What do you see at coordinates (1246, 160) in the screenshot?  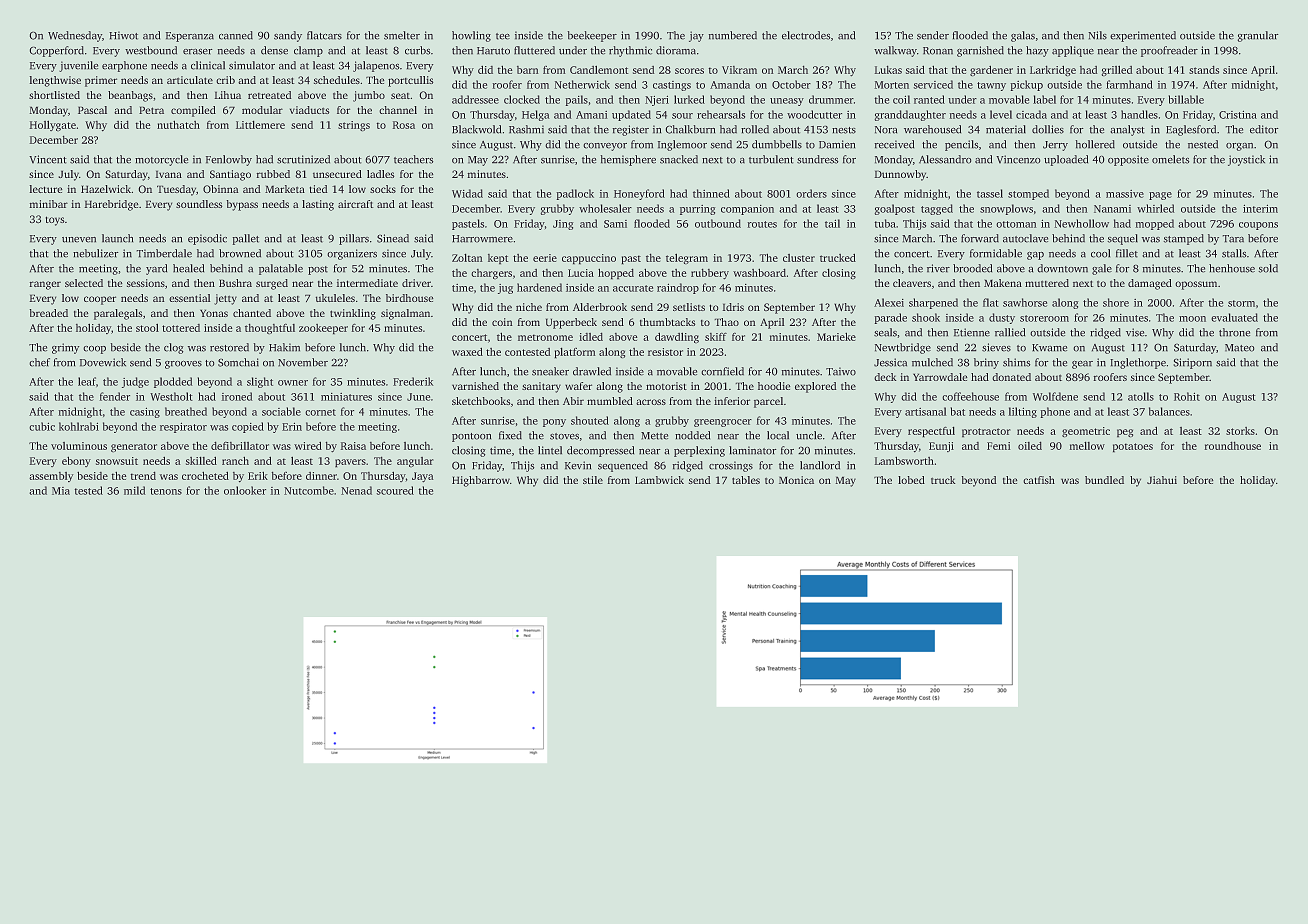 I see `joystick` at bounding box center [1246, 160].
